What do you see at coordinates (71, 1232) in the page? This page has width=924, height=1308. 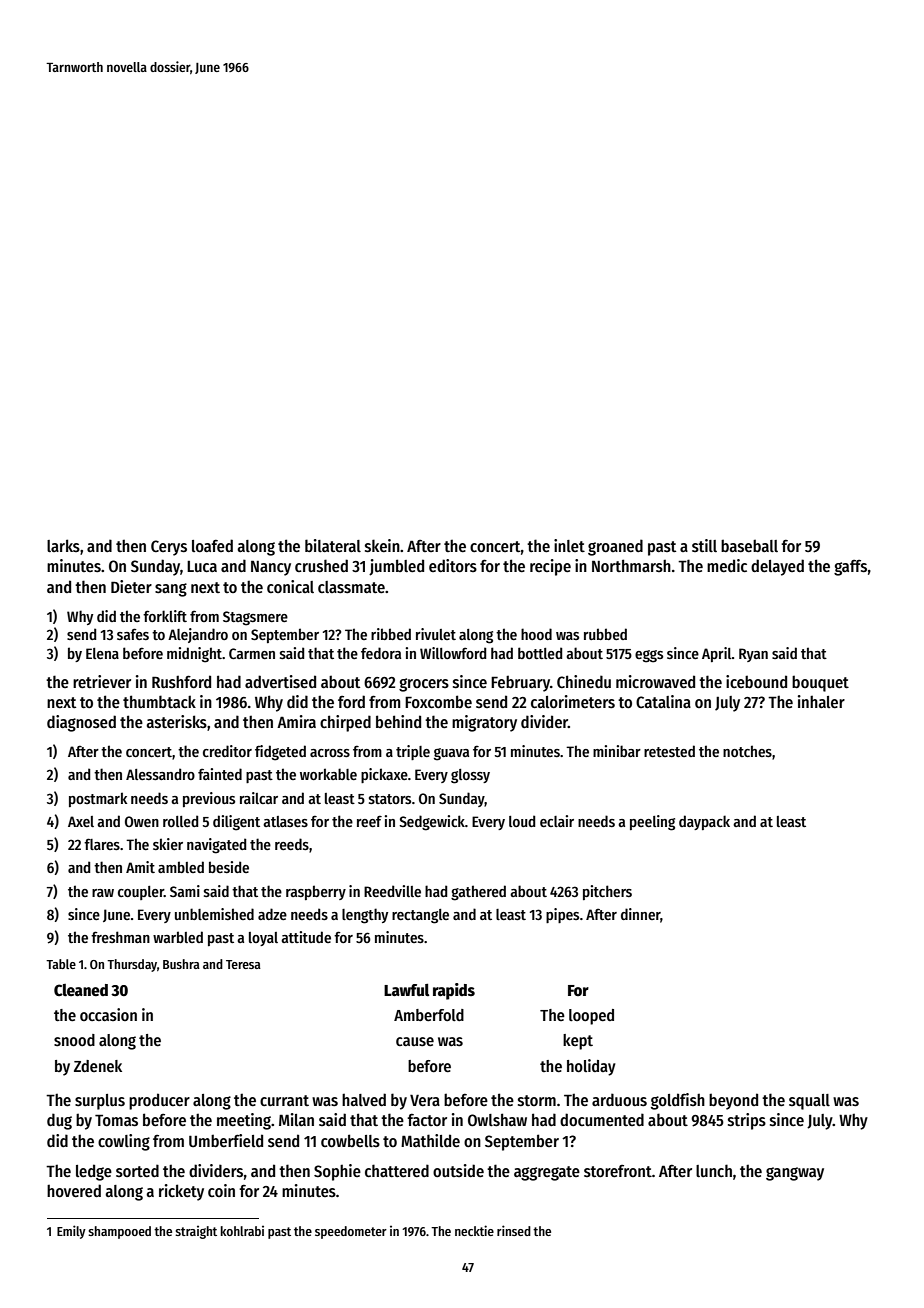 I see `Emily` at bounding box center [71, 1232].
